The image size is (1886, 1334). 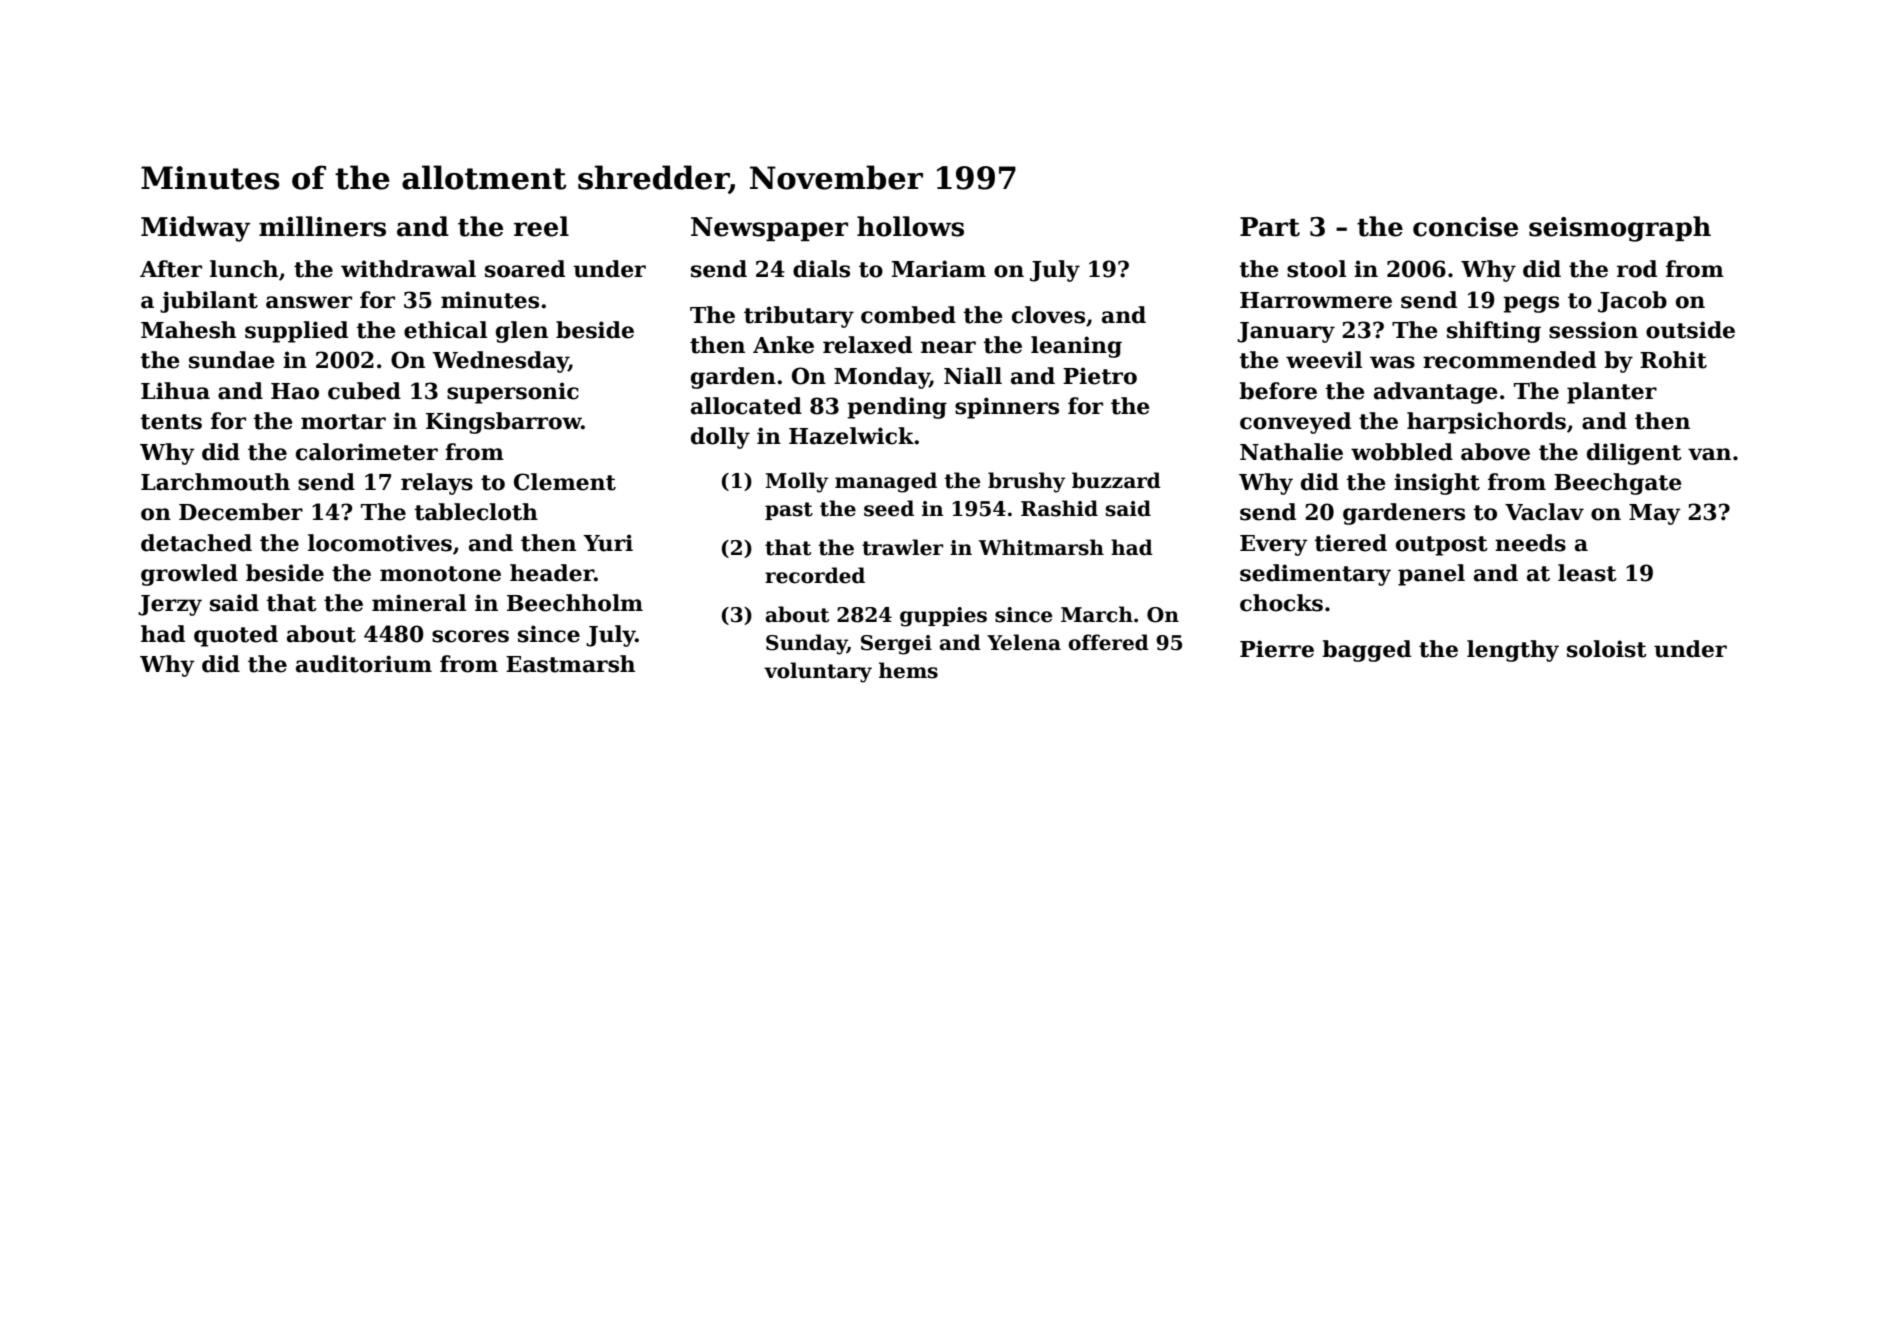 I want to click on Part, so click(x=1270, y=227).
